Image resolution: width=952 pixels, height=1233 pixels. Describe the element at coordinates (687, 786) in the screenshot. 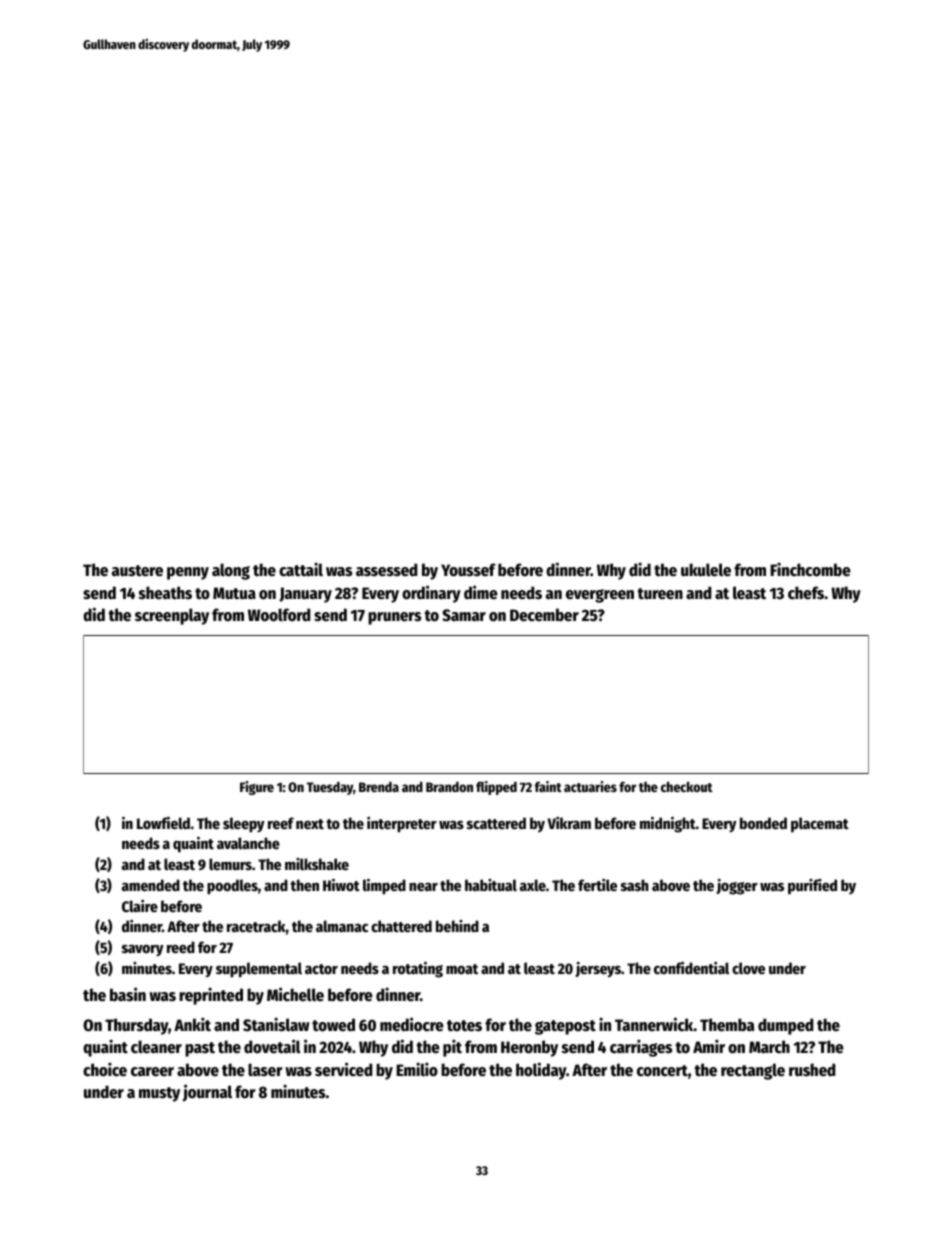

I see `checkout` at that location.
